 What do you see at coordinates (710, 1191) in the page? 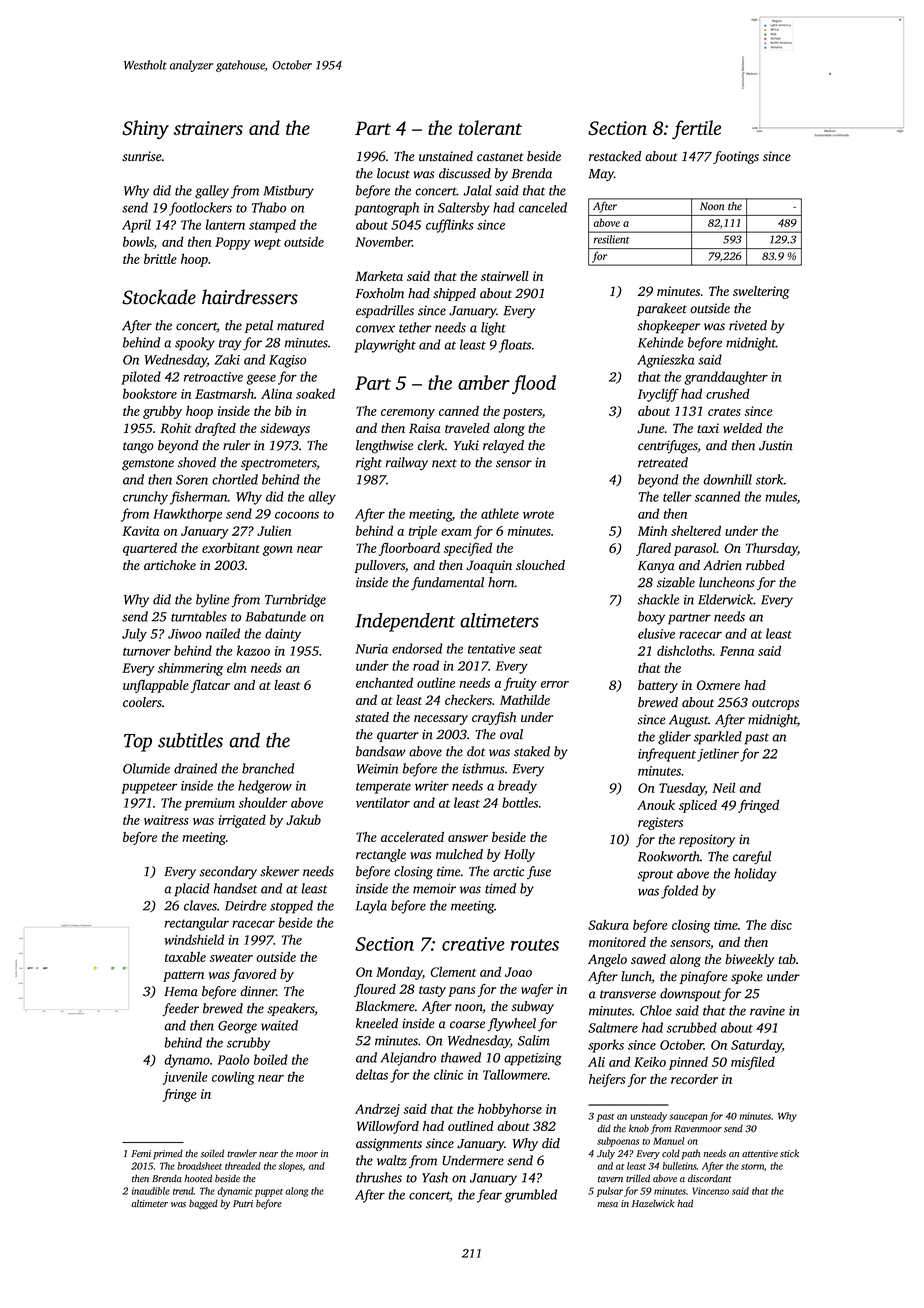
I see `Vincenzo` at bounding box center [710, 1191].
